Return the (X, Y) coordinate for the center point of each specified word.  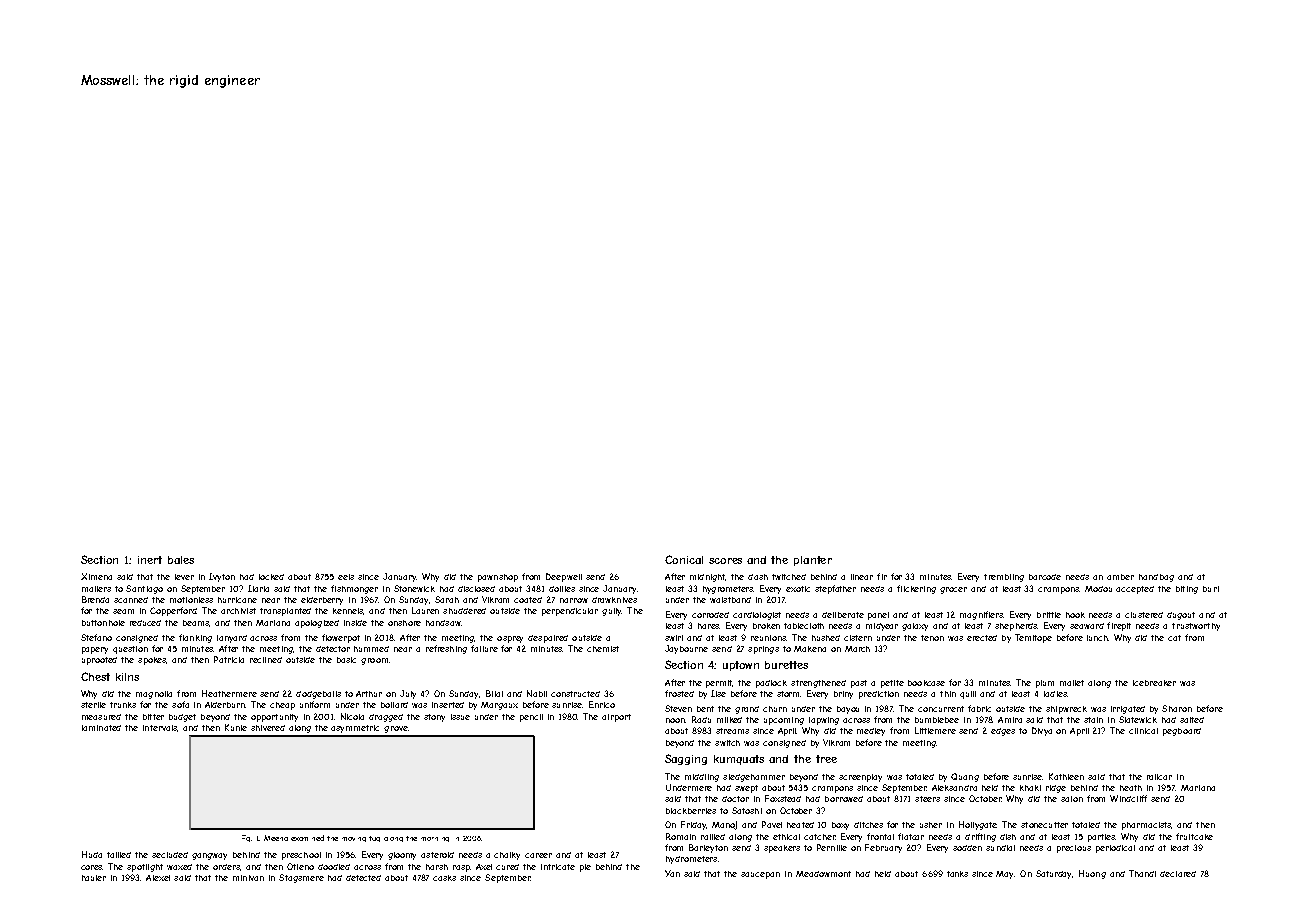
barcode (1045, 577)
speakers (782, 849)
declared (1178, 874)
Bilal (494, 693)
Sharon (1177, 708)
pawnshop (498, 578)
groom (374, 661)
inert (150, 560)
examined (307, 838)
